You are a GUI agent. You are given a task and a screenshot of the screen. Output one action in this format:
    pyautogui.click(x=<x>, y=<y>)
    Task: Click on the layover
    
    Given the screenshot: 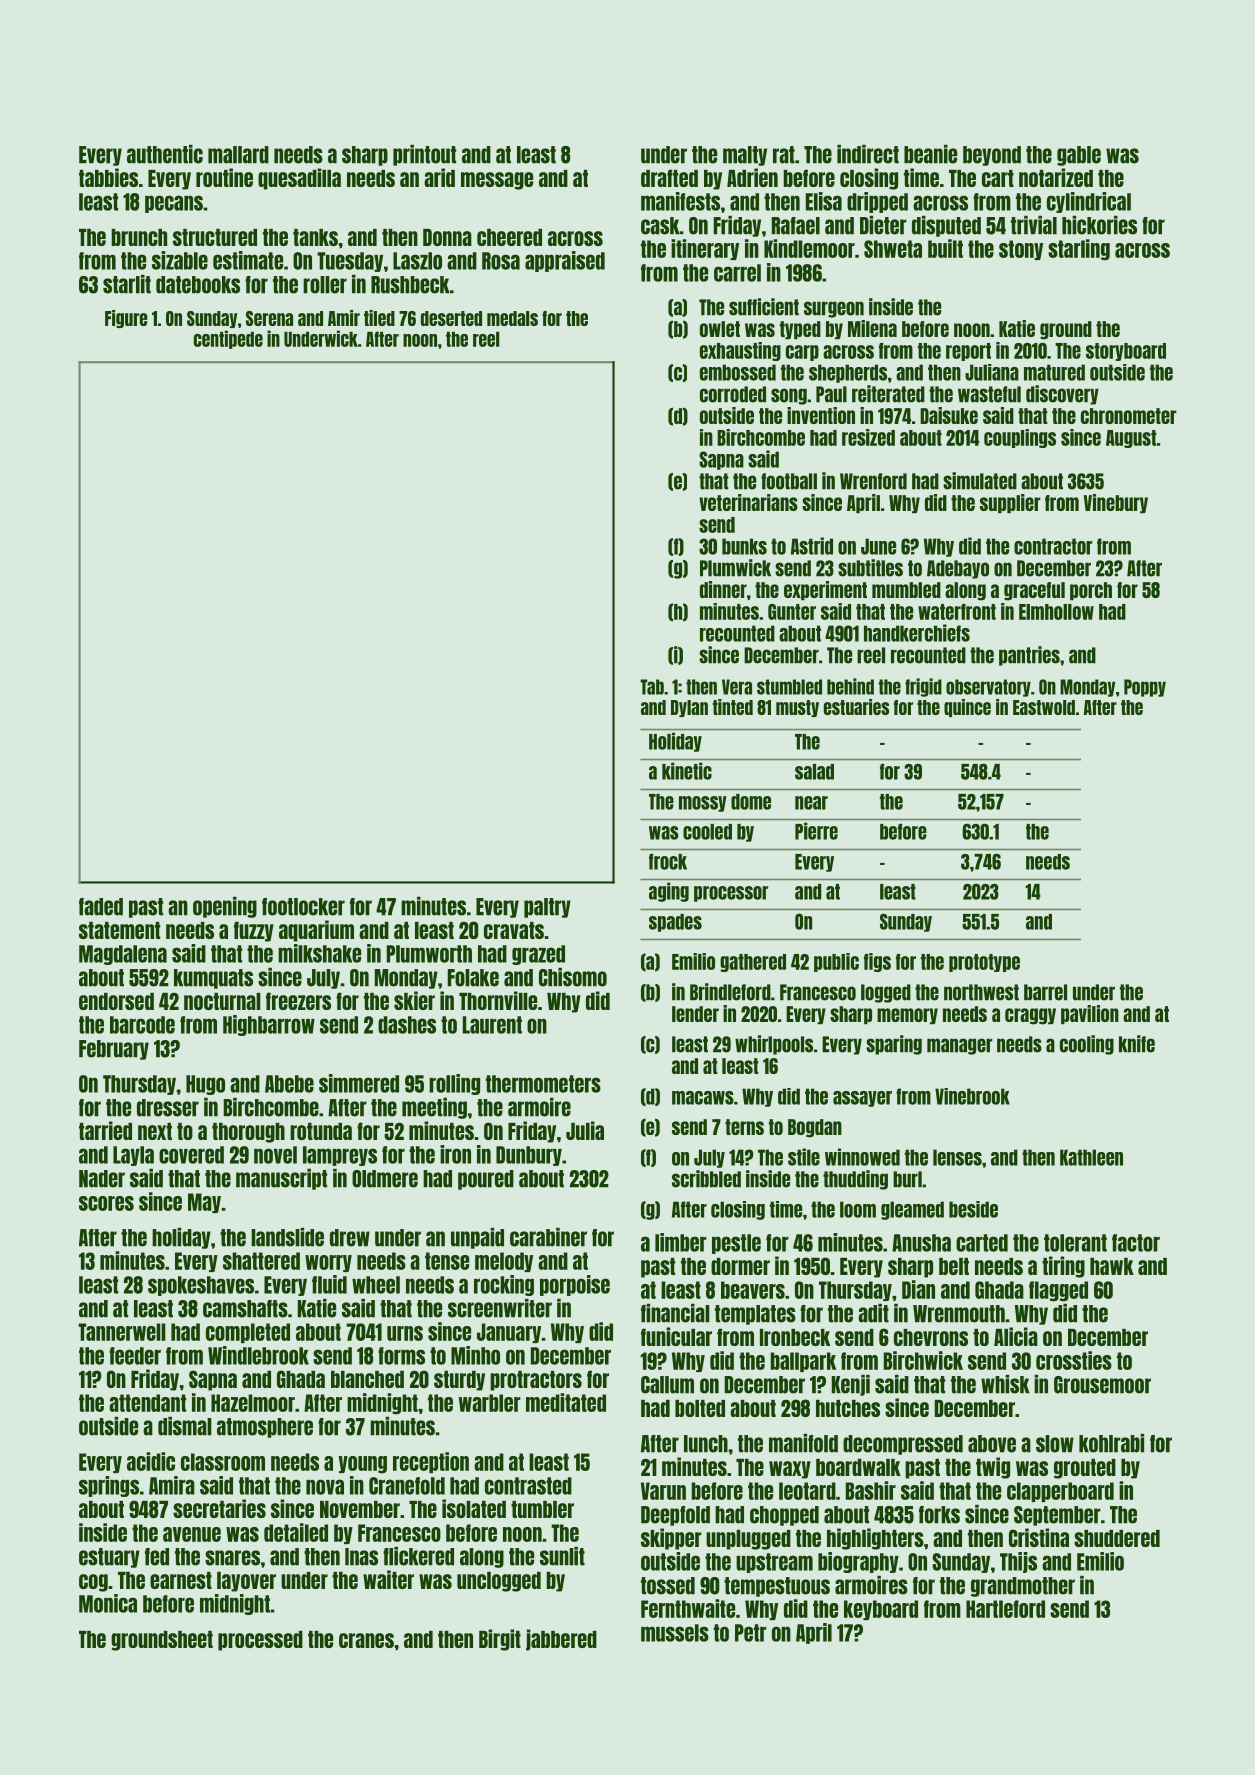 What is the action you would take?
    pyautogui.click(x=246, y=1582)
